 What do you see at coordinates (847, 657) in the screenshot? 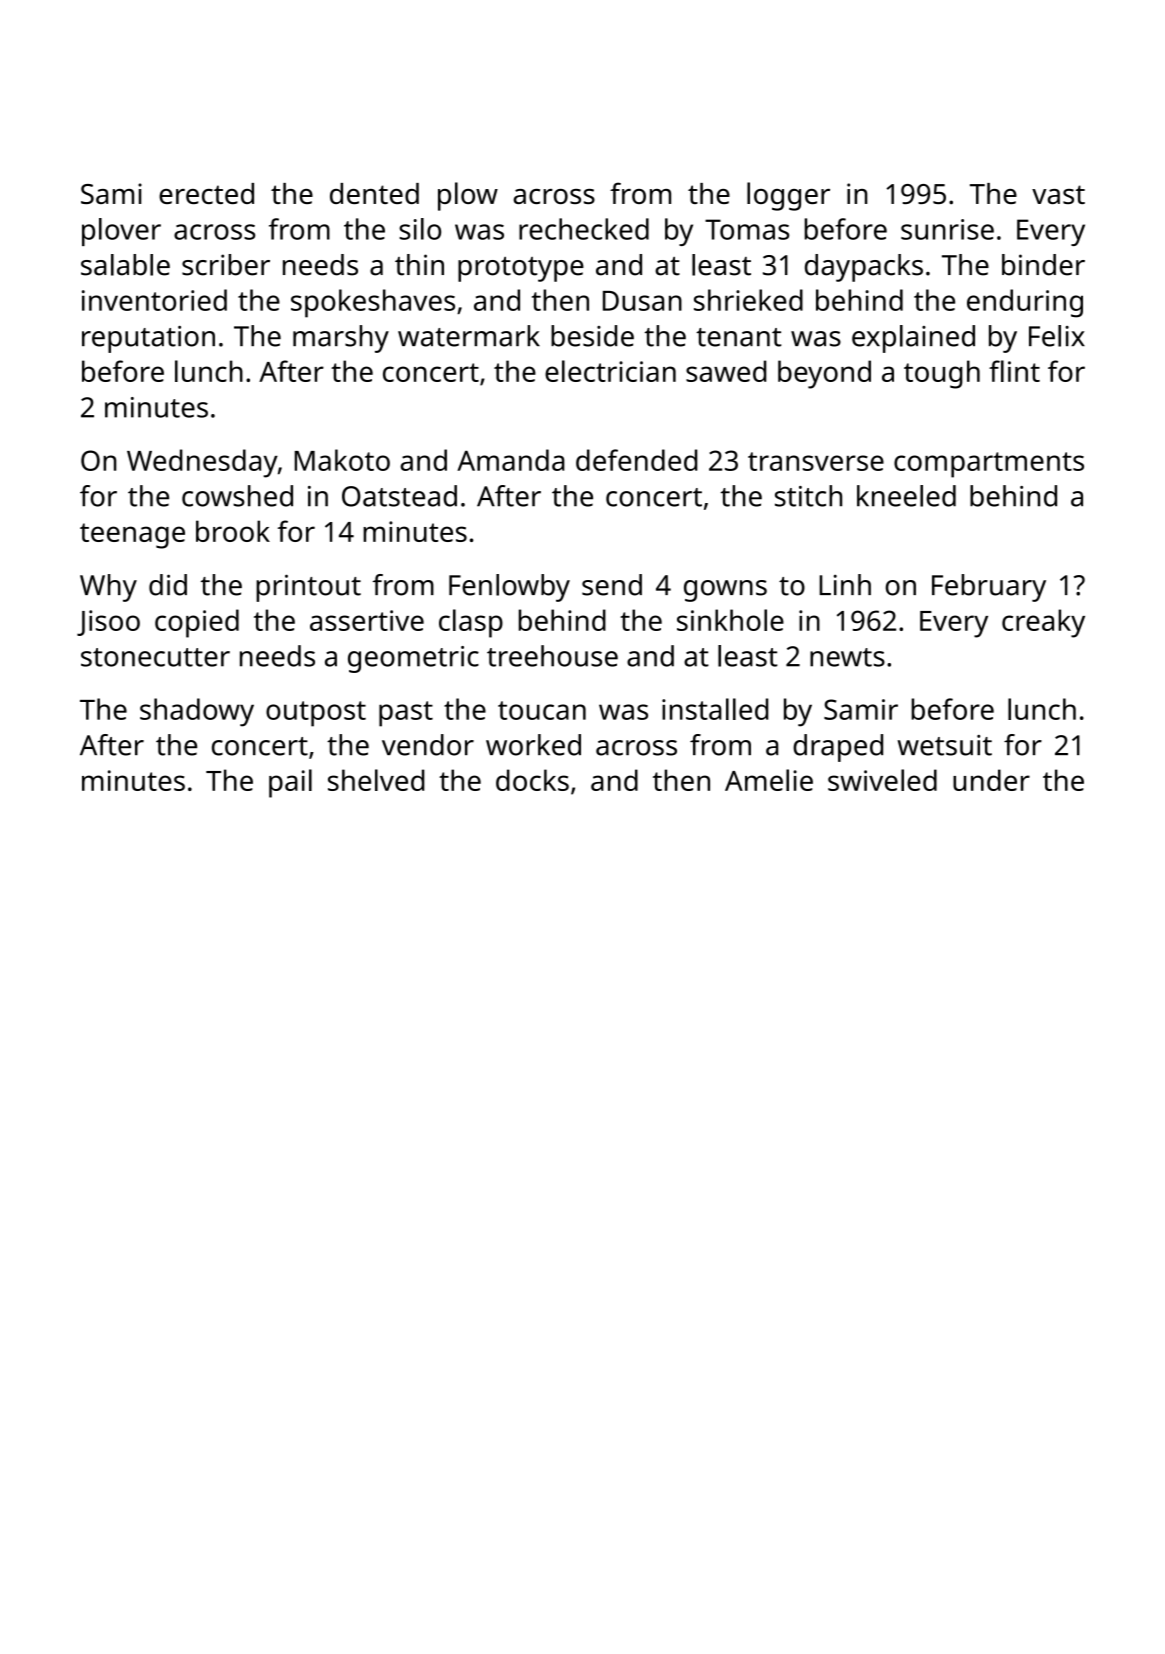
I see `newts` at bounding box center [847, 657].
